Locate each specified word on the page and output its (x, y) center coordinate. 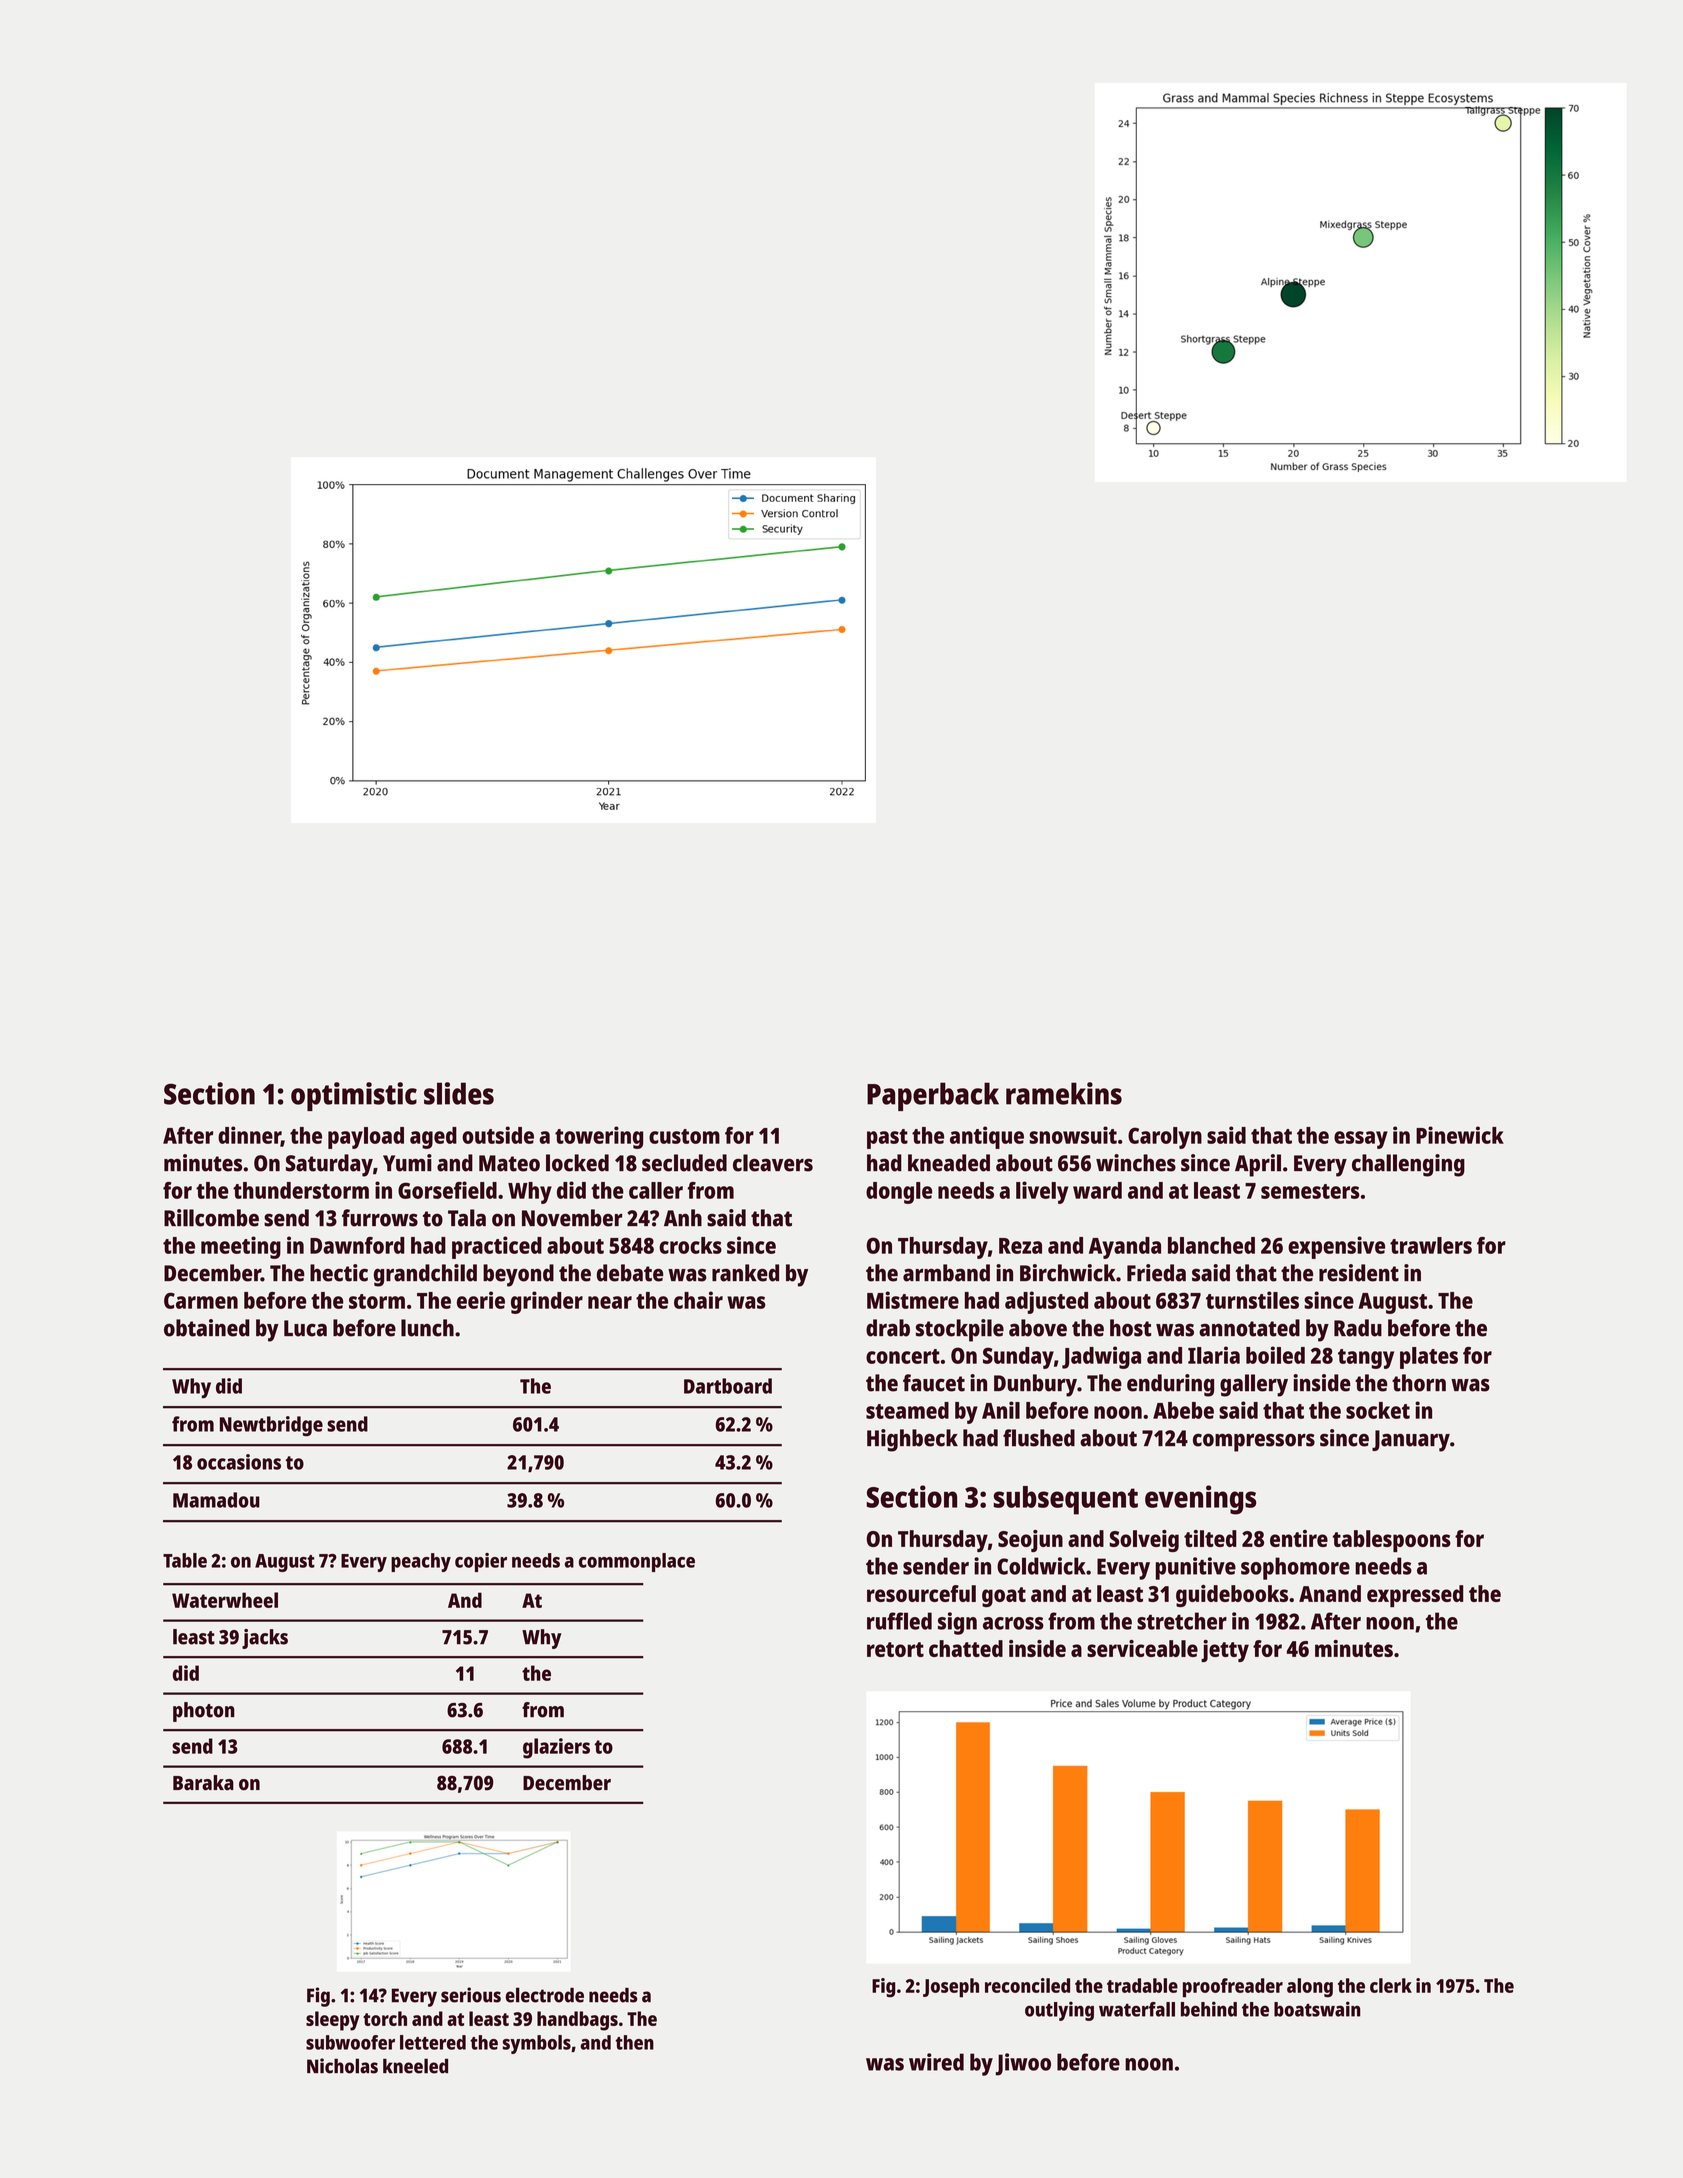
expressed (1415, 1596)
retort (895, 1649)
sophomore (1295, 1568)
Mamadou (216, 1500)
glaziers (556, 1748)
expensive (1336, 1247)
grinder (547, 1302)
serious (471, 1995)
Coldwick (1041, 1566)
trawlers (1431, 1245)
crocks (690, 1245)
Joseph (951, 1988)
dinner (249, 1136)
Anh (683, 1217)
